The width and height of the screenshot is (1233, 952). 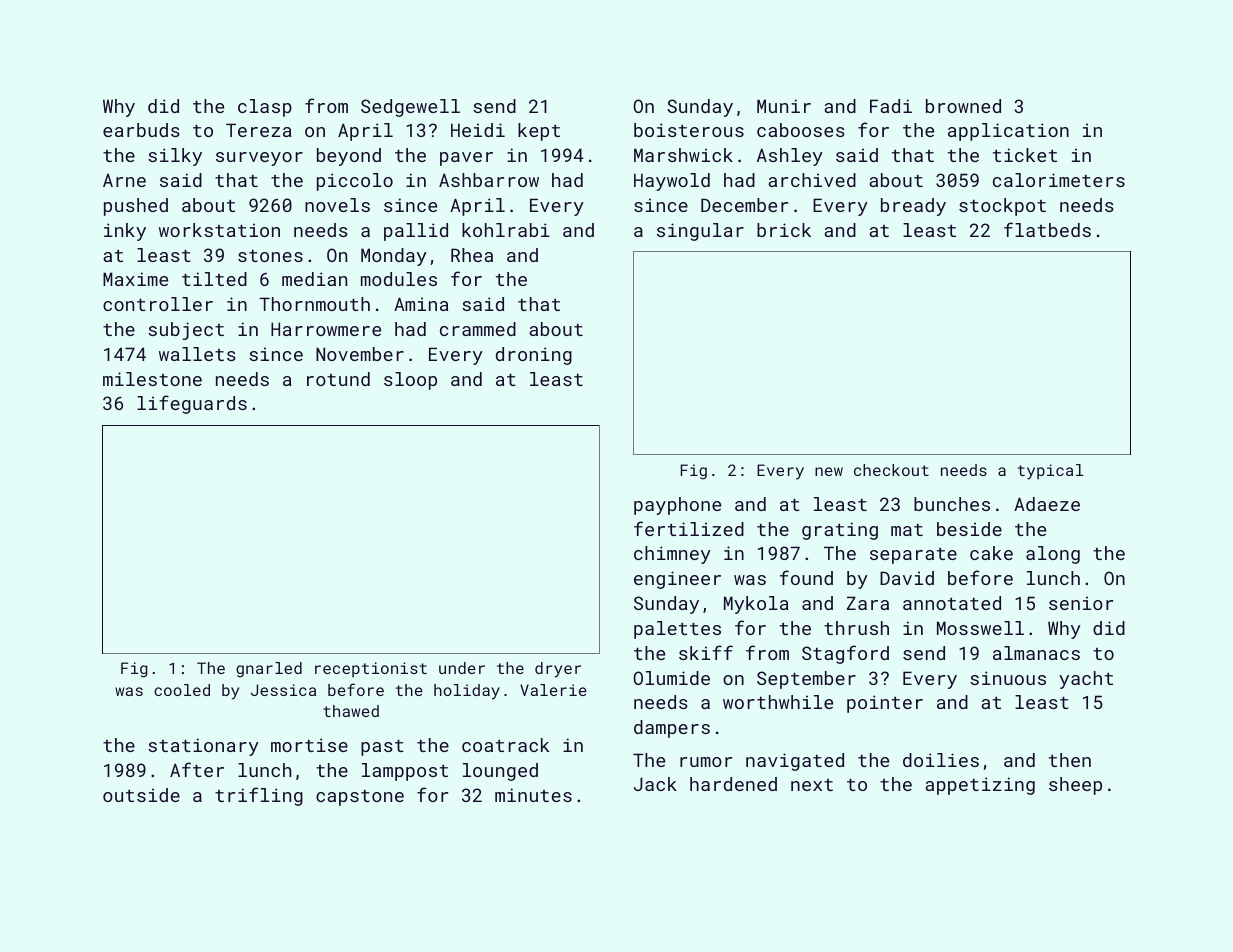 I want to click on senior, so click(x=1081, y=603).
